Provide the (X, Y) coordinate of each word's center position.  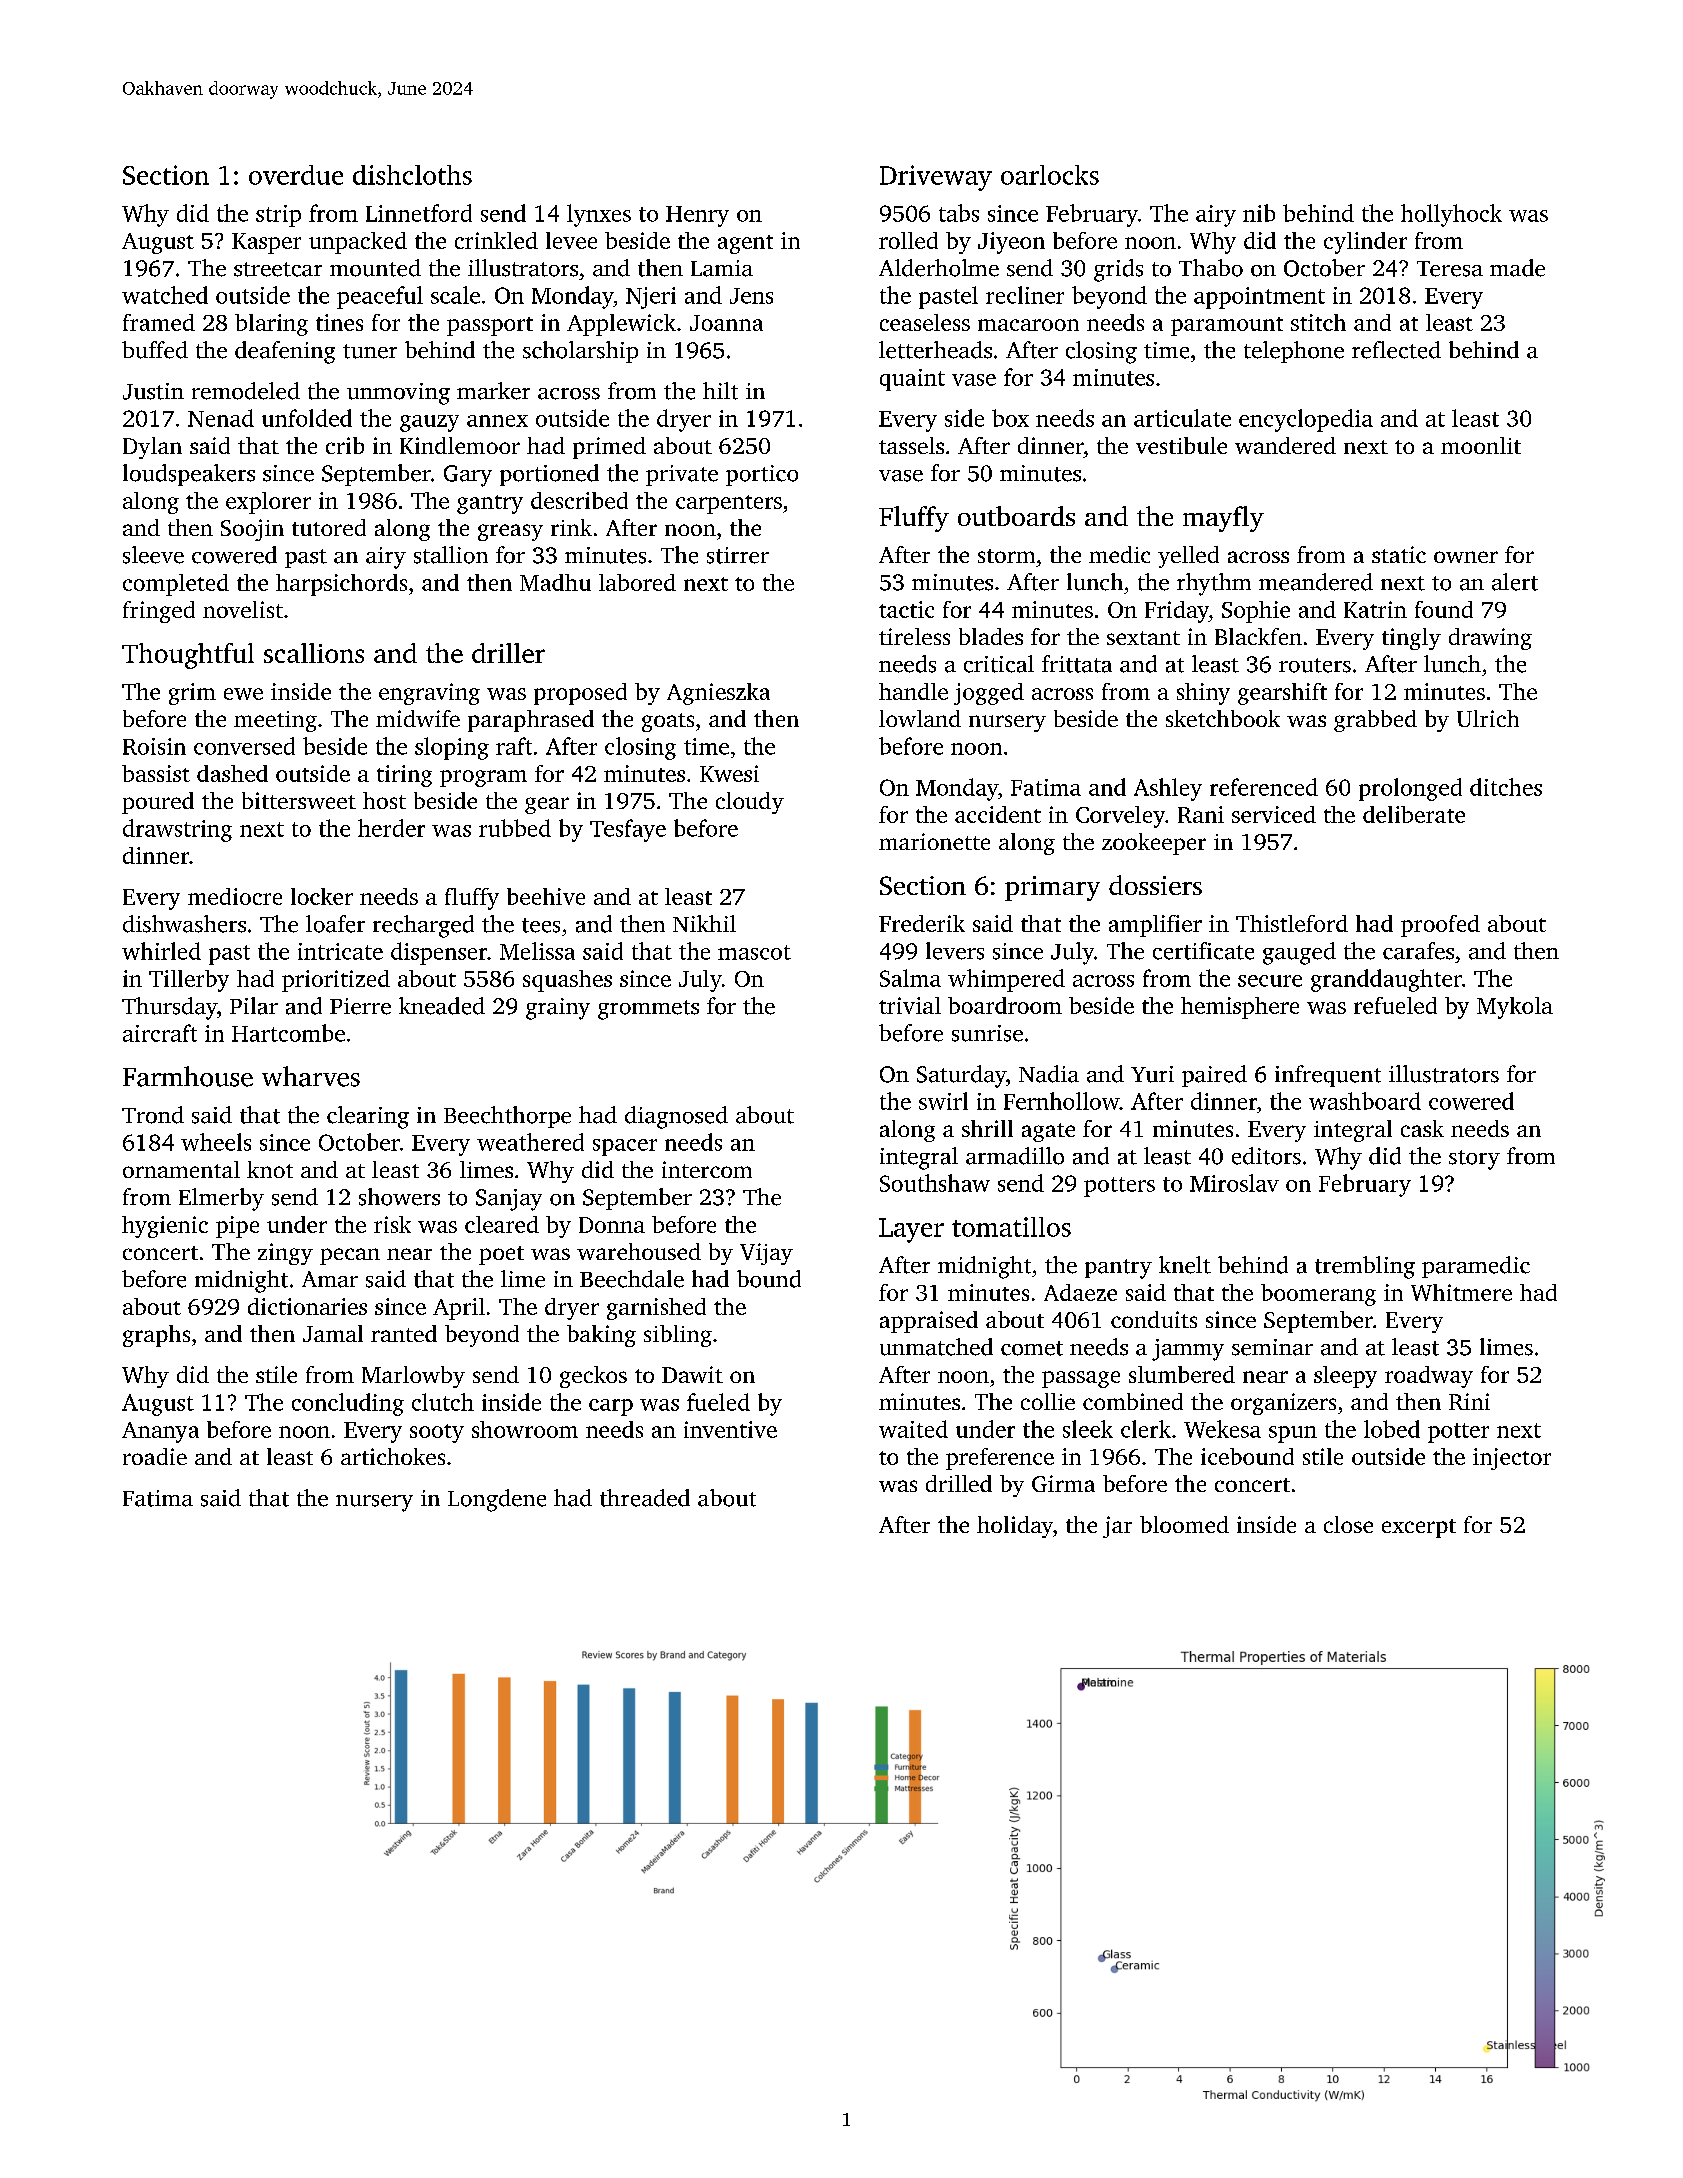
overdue (296, 175)
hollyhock (1451, 215)
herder (391, 828)
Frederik (922, 923)
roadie (155, 1456)
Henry (697, 216)
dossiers (1155, 885)
